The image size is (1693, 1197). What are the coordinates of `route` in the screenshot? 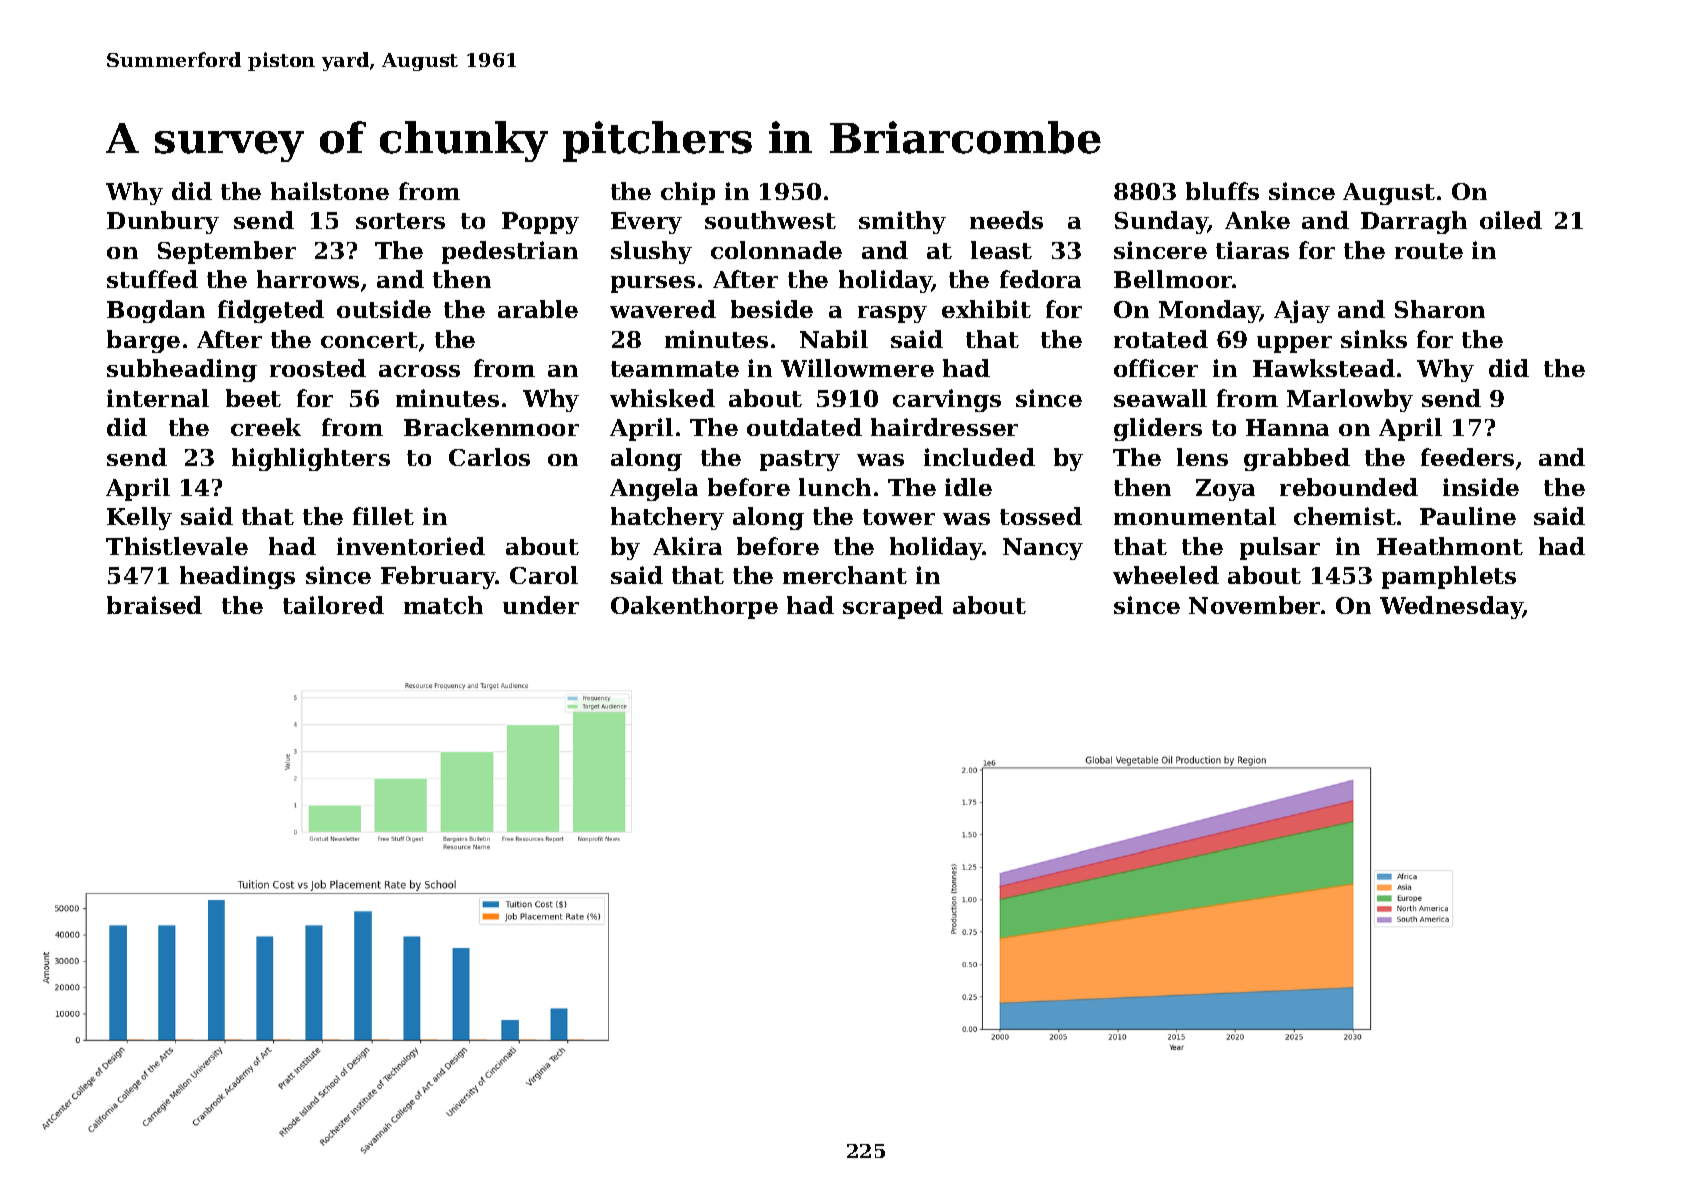 It's located at (1429, 251).
